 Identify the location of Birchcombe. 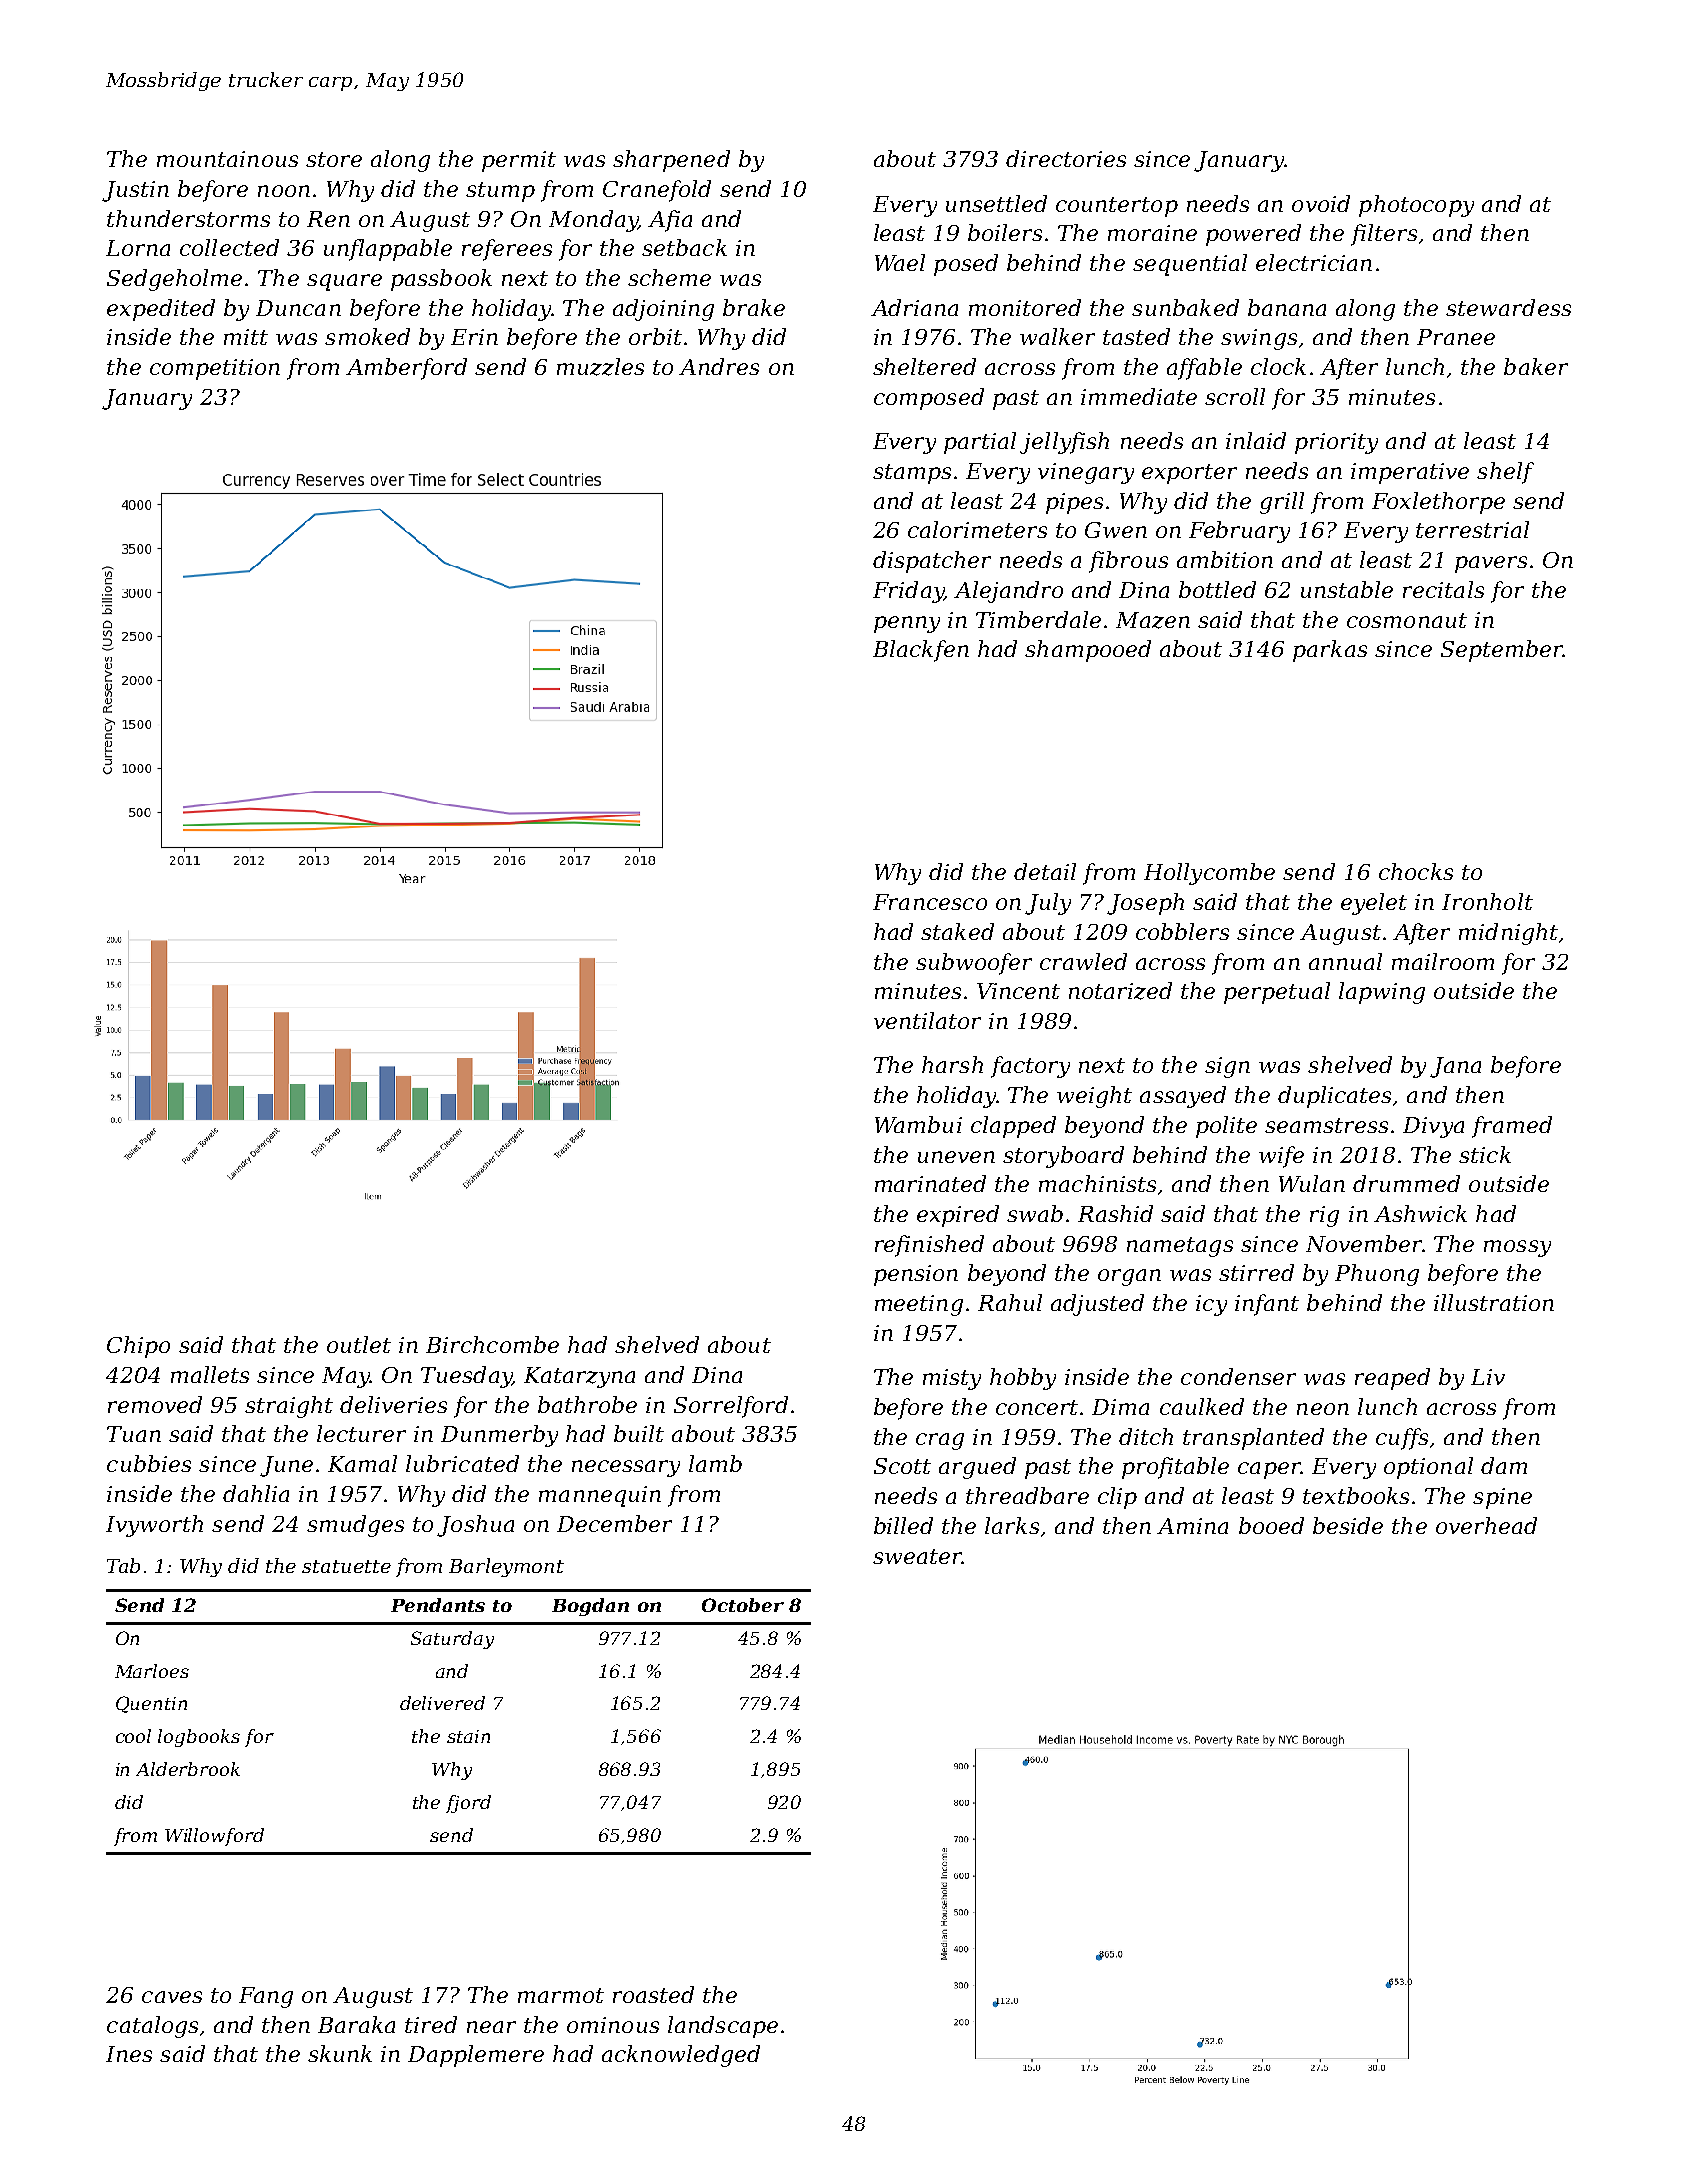
(492, 1344).
